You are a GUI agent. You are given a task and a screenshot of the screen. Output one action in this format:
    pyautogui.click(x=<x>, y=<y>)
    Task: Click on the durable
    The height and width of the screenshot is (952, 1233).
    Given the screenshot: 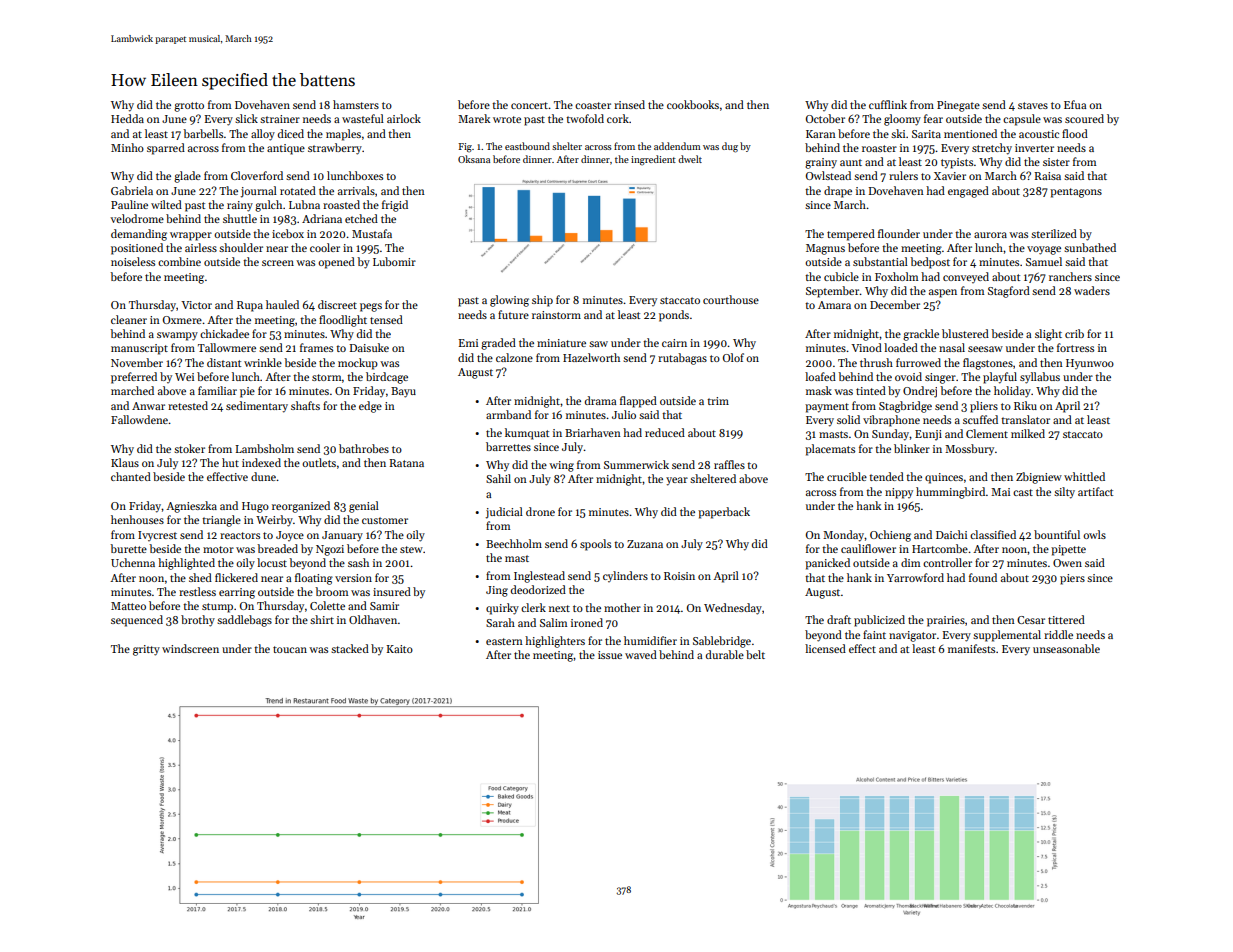 What is the action you would take?
    pyautogui.click(x=725, y=654)
